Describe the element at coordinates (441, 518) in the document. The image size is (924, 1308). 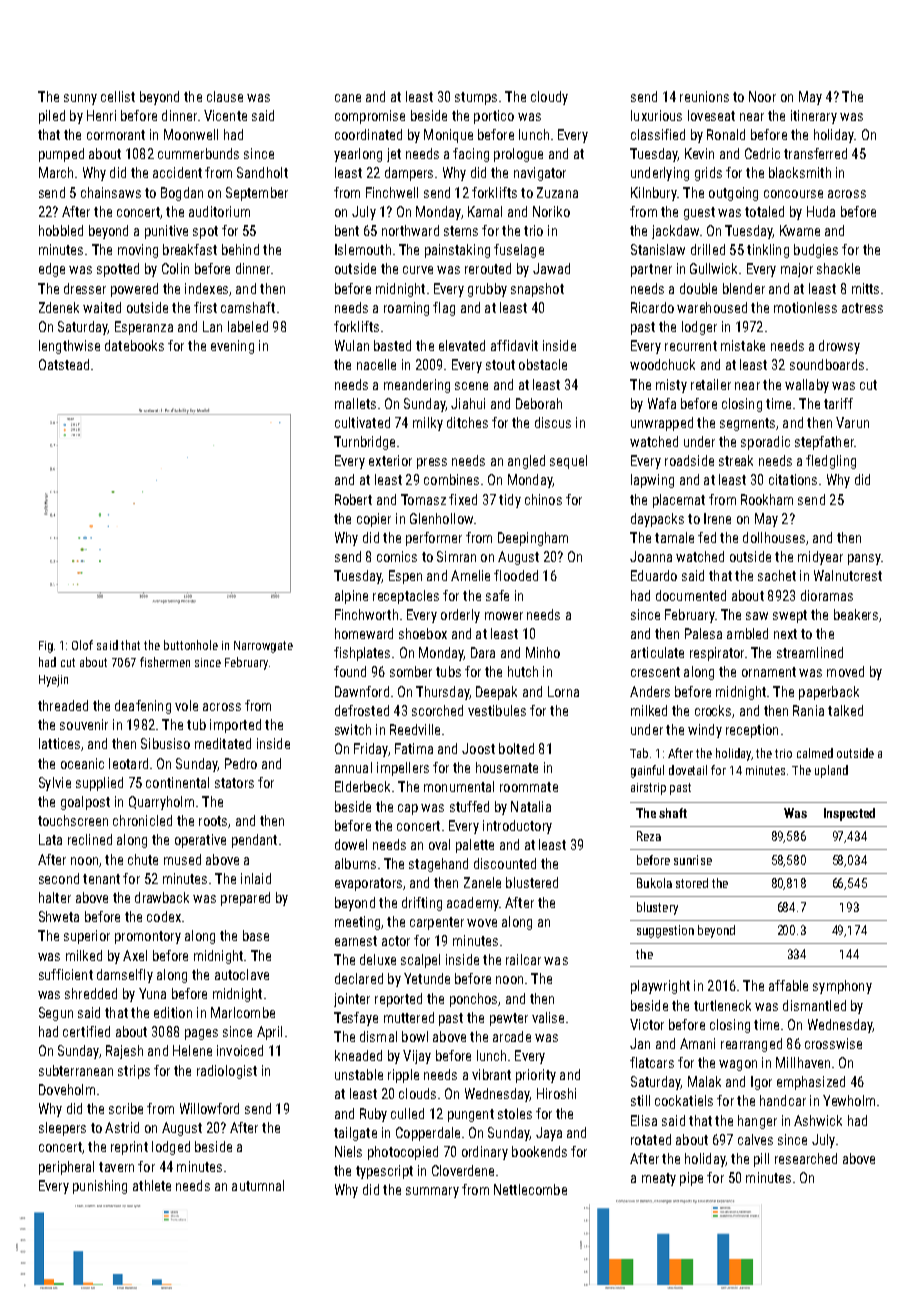
I see `Glenhollow` at that location.
